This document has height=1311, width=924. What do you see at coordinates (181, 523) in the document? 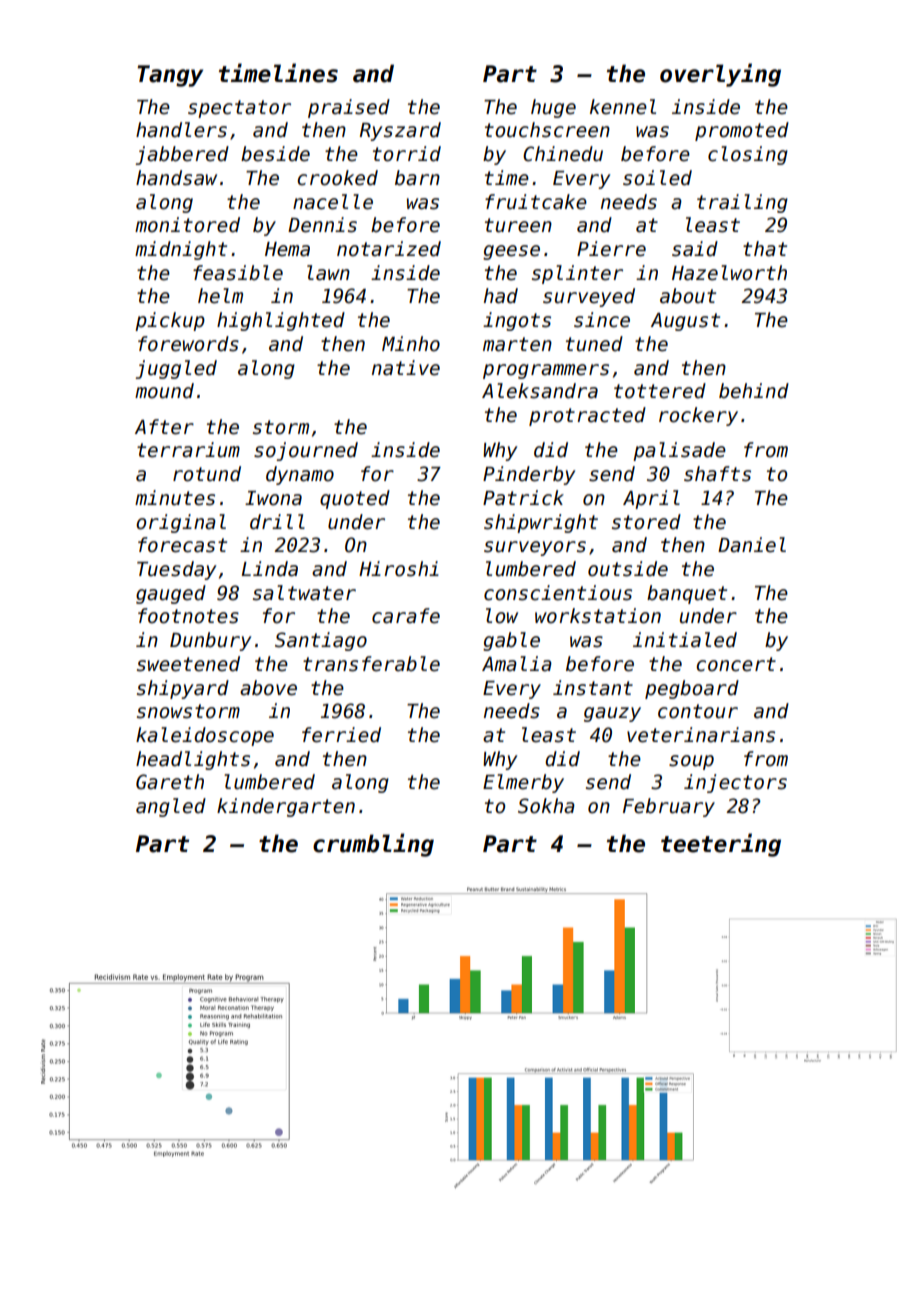
I see `original` at bounding box center [181, 523].
